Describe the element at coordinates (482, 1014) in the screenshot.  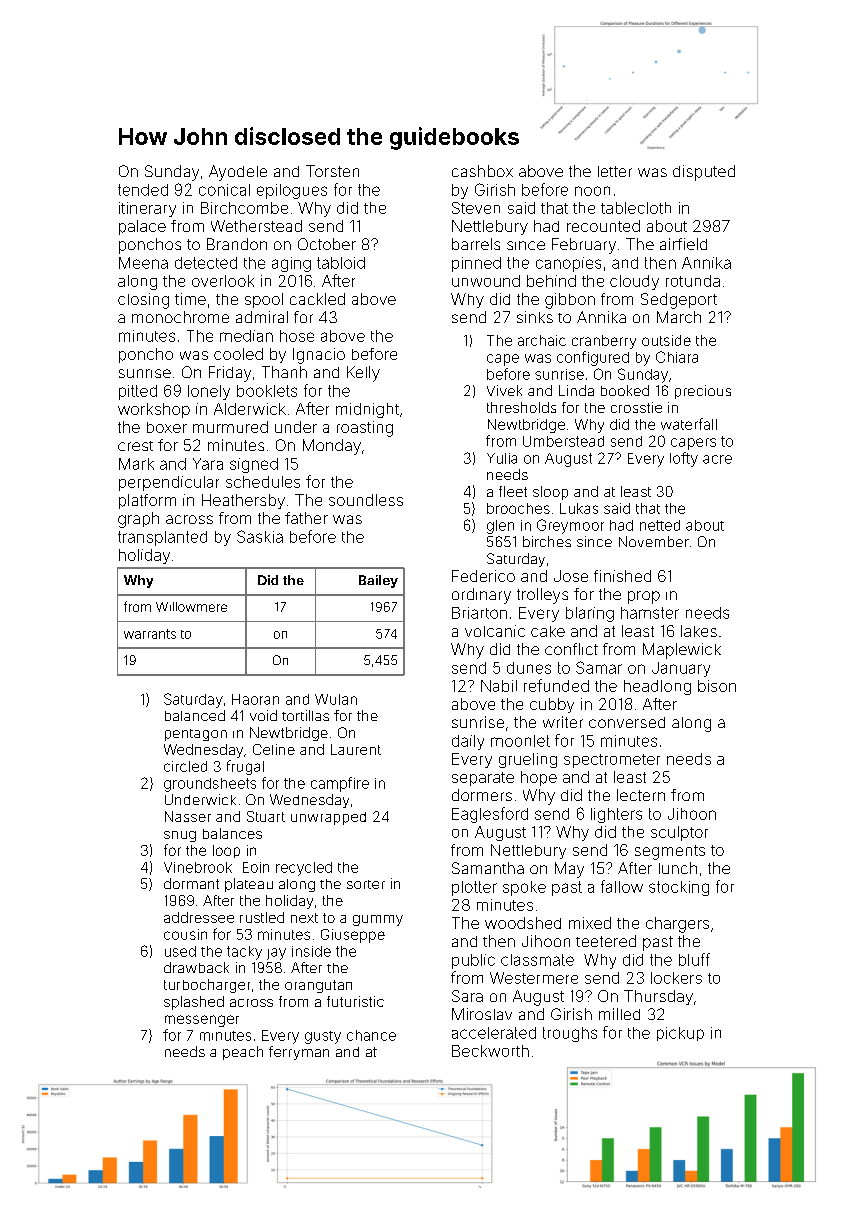
I see `Miroslav` at that location.
